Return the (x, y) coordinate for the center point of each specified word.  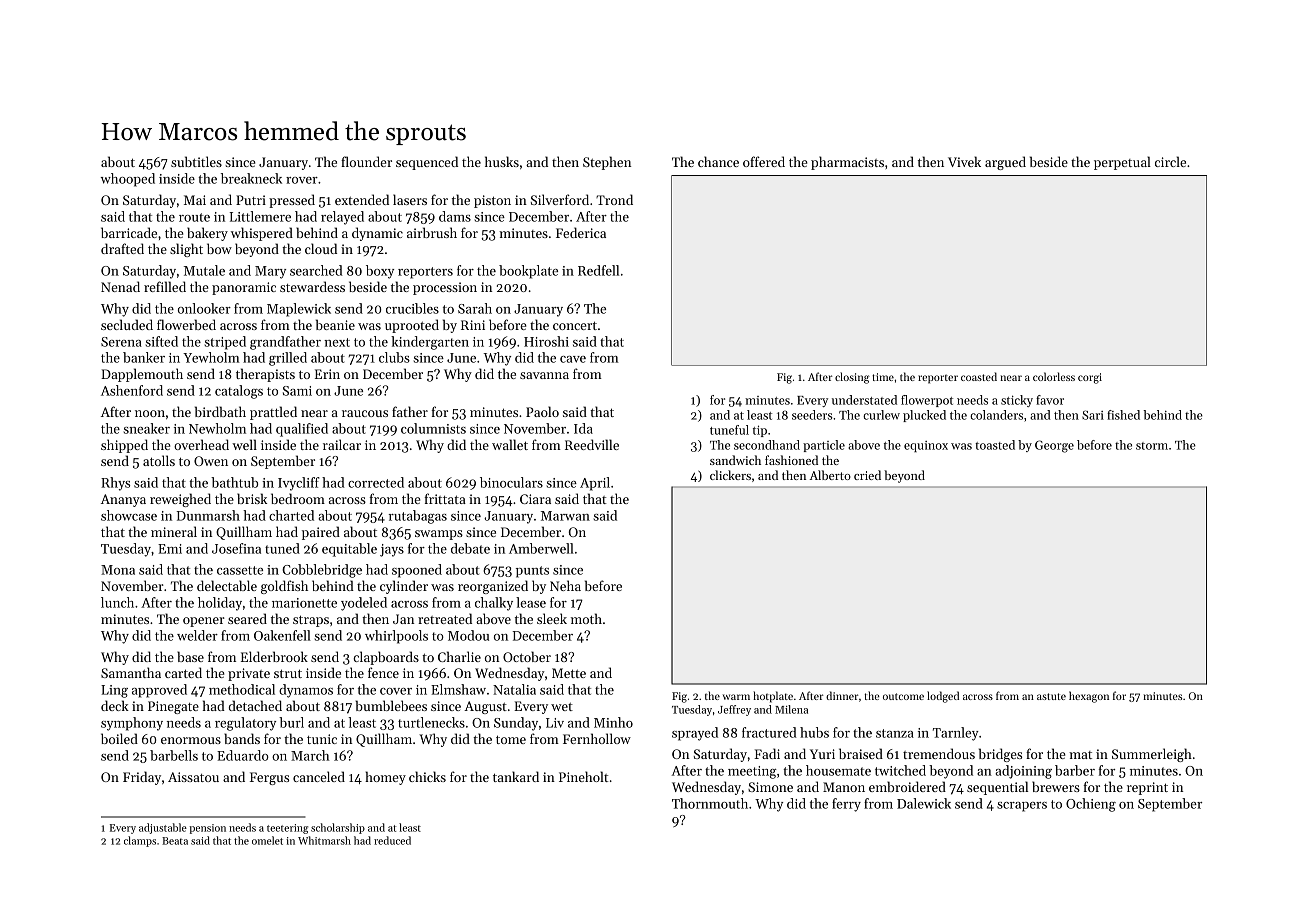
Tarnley (956, 734)
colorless (1054, 376)
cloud (321, 248)
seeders (812, 415)
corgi (1090, 378)
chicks (427, 776)
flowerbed (186, 324)
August (485, 707)
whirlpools (396, 637)
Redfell (598, 270)
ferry (846, 805)
